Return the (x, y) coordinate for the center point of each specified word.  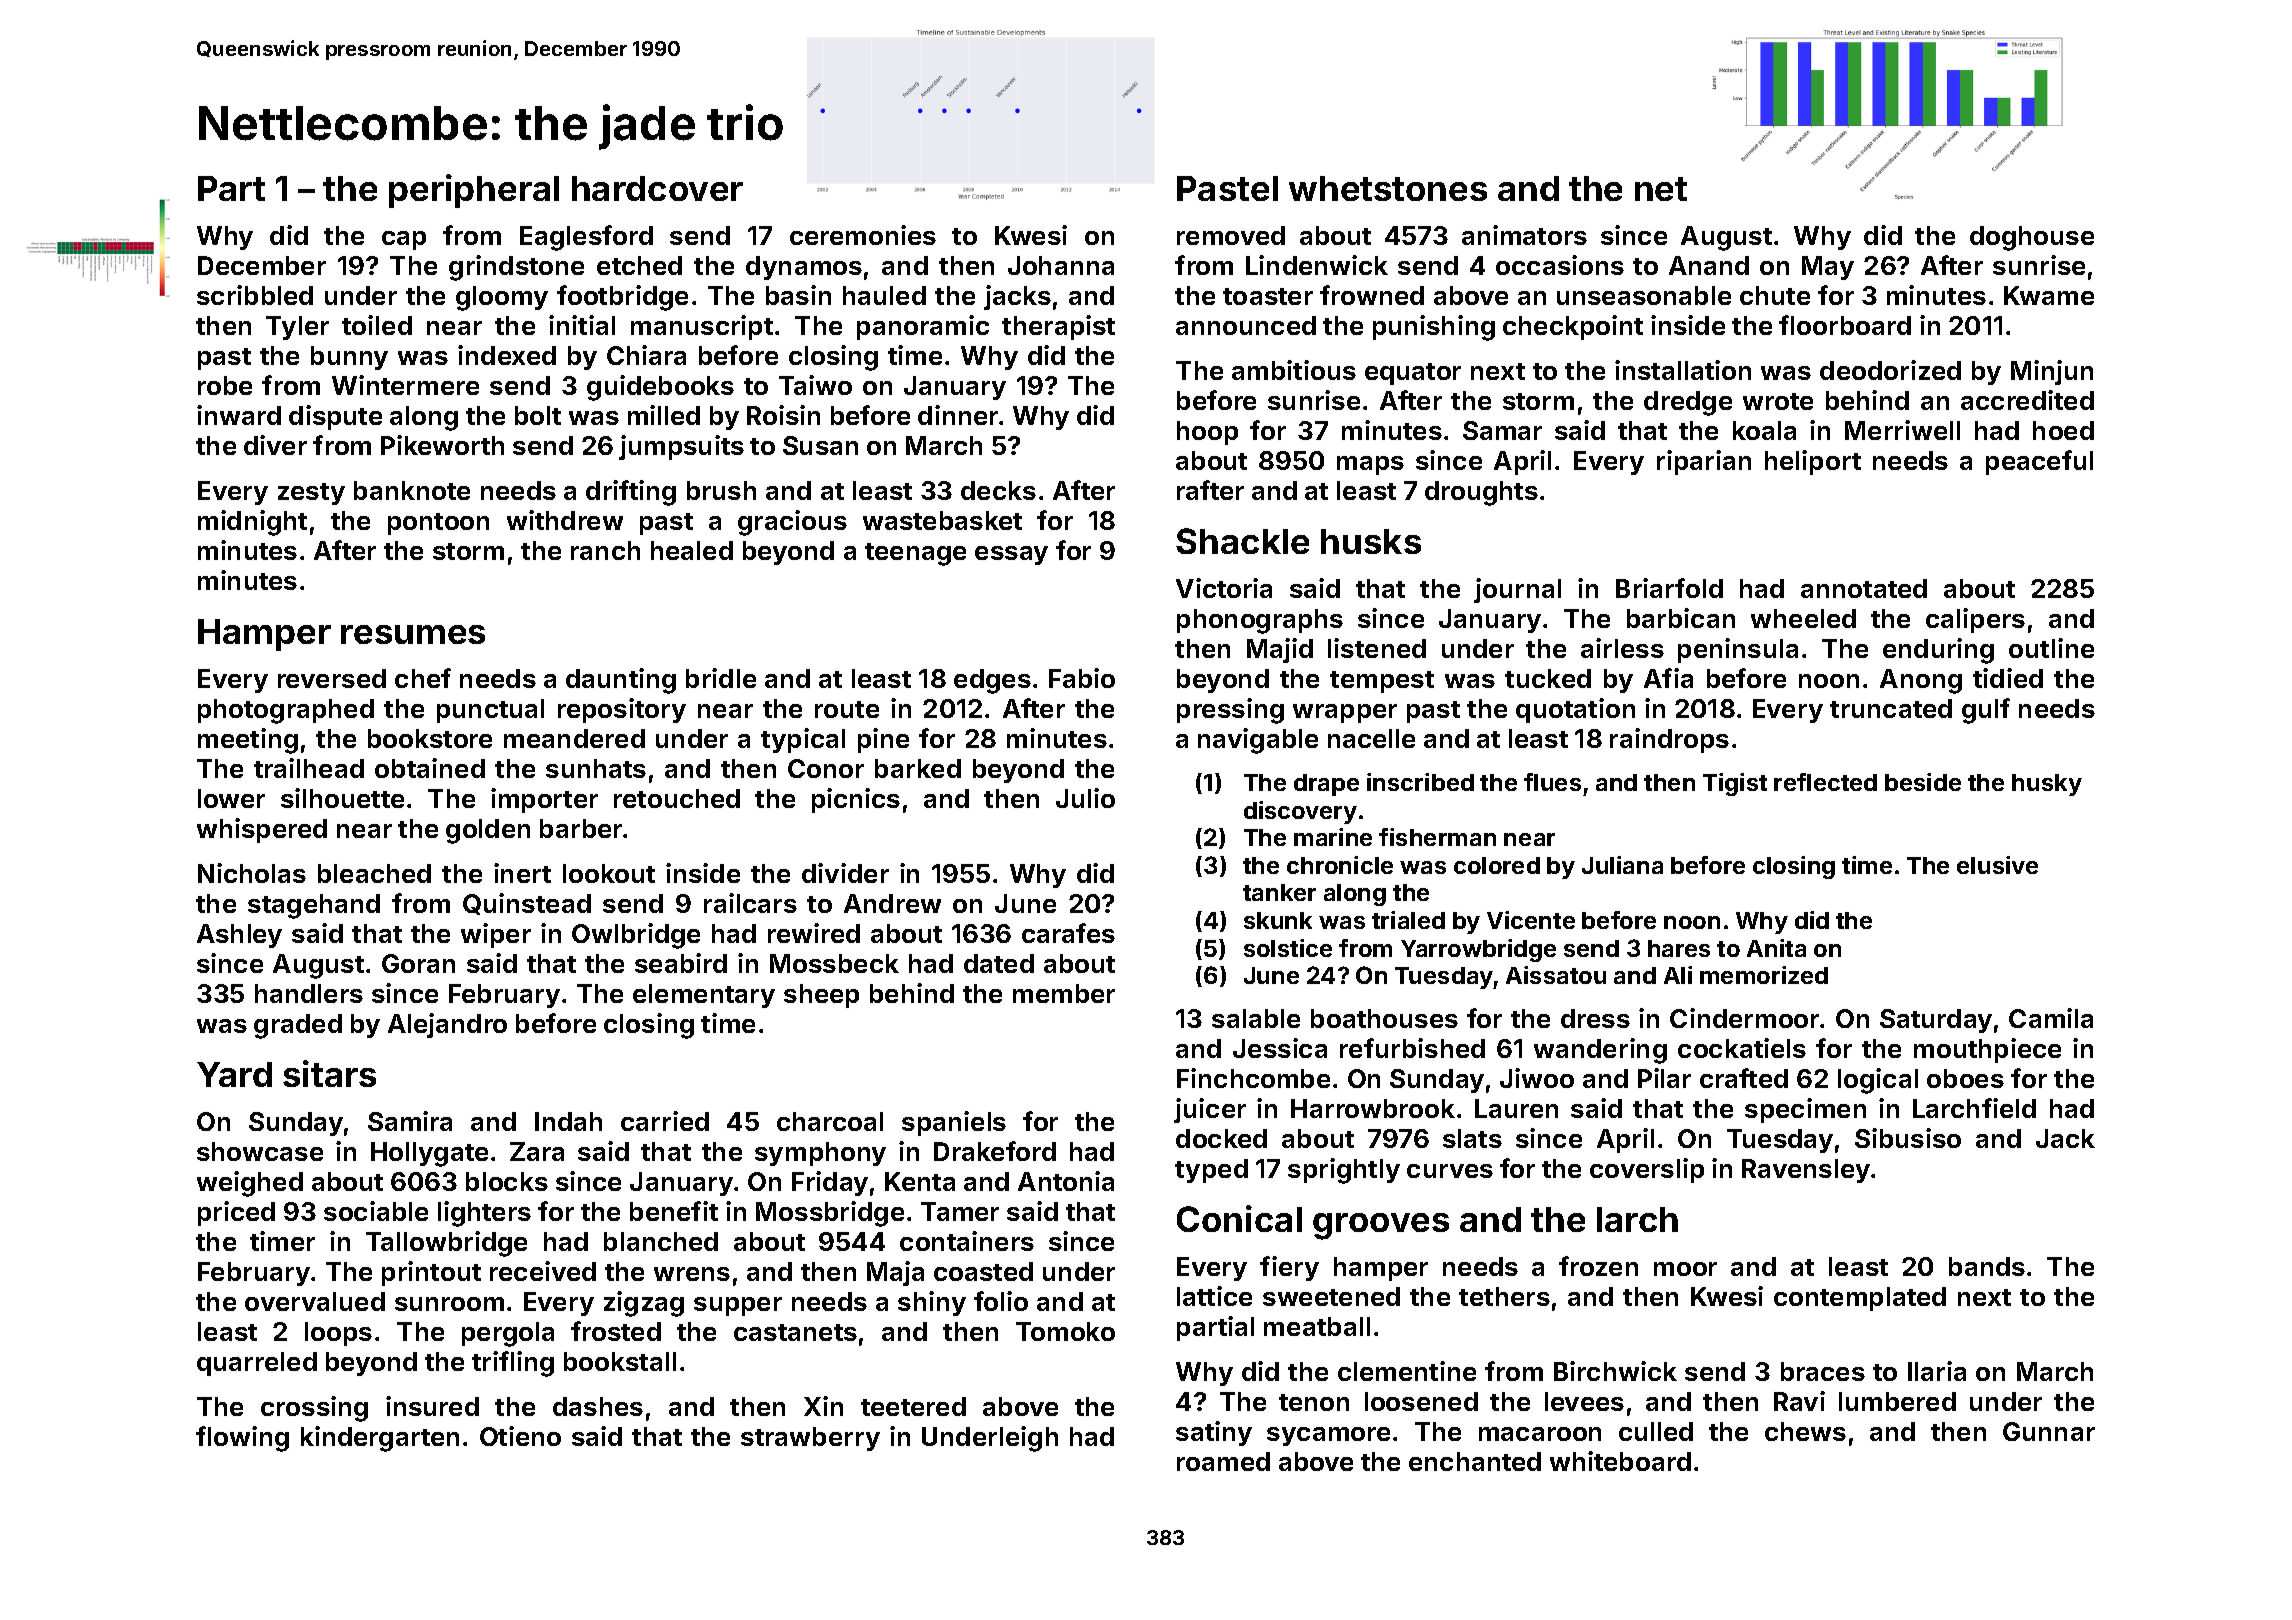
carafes (1068, 933)
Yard (234, 1074)
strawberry (810, 1439)
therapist (1058, 327)
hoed (2063, 430)
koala (1764, 430)
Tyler (297, 328)
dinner (958, 415)
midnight (252, 523)
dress (1595, 1018)
